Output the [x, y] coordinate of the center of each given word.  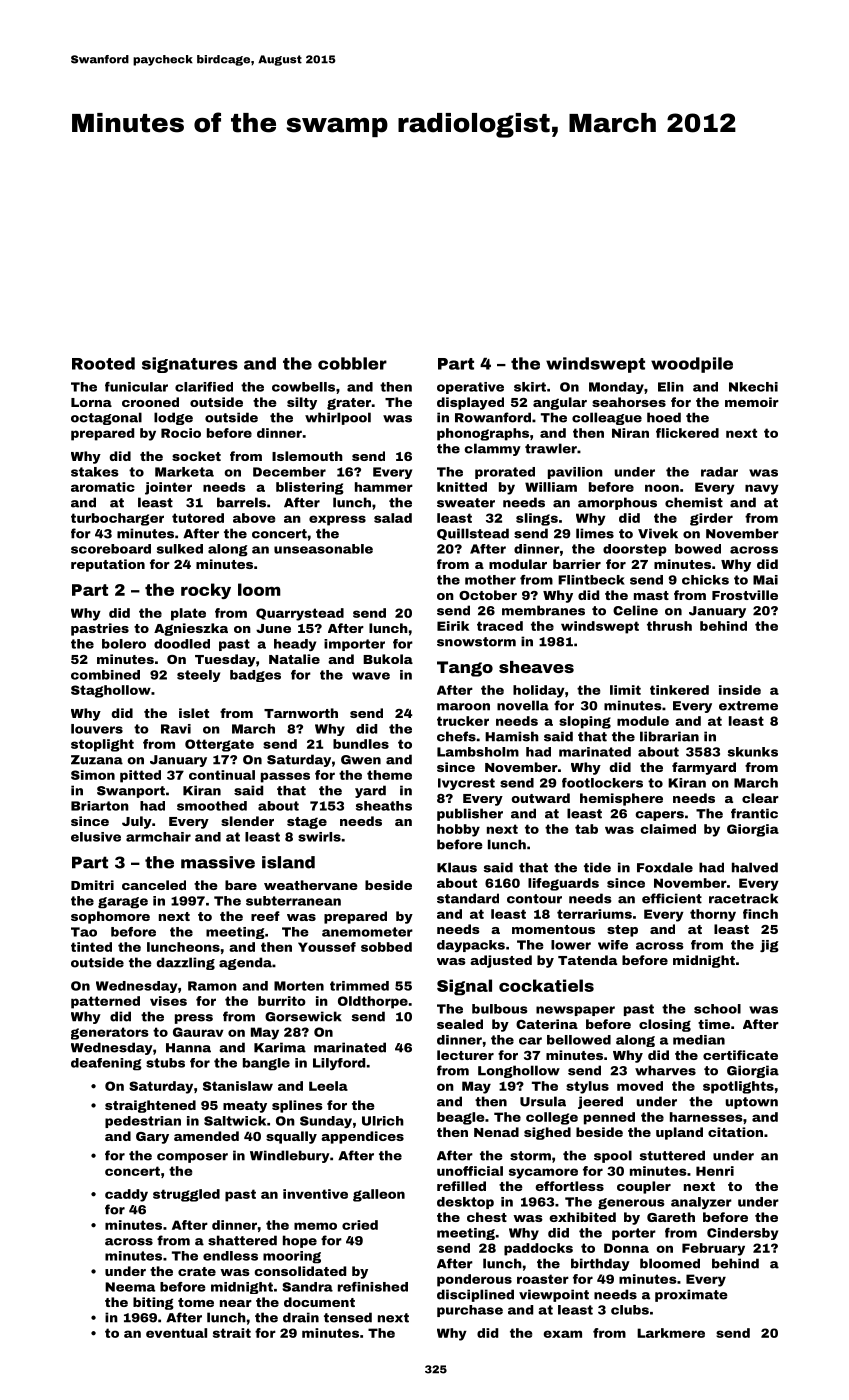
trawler [551, 448]
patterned [105, 1002]
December [289, 472]
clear [760, 798]
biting [153, 1303]
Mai [765, 580]
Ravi [176, 729]
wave [371, 676]
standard [468, 898]
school [717, 1009]
